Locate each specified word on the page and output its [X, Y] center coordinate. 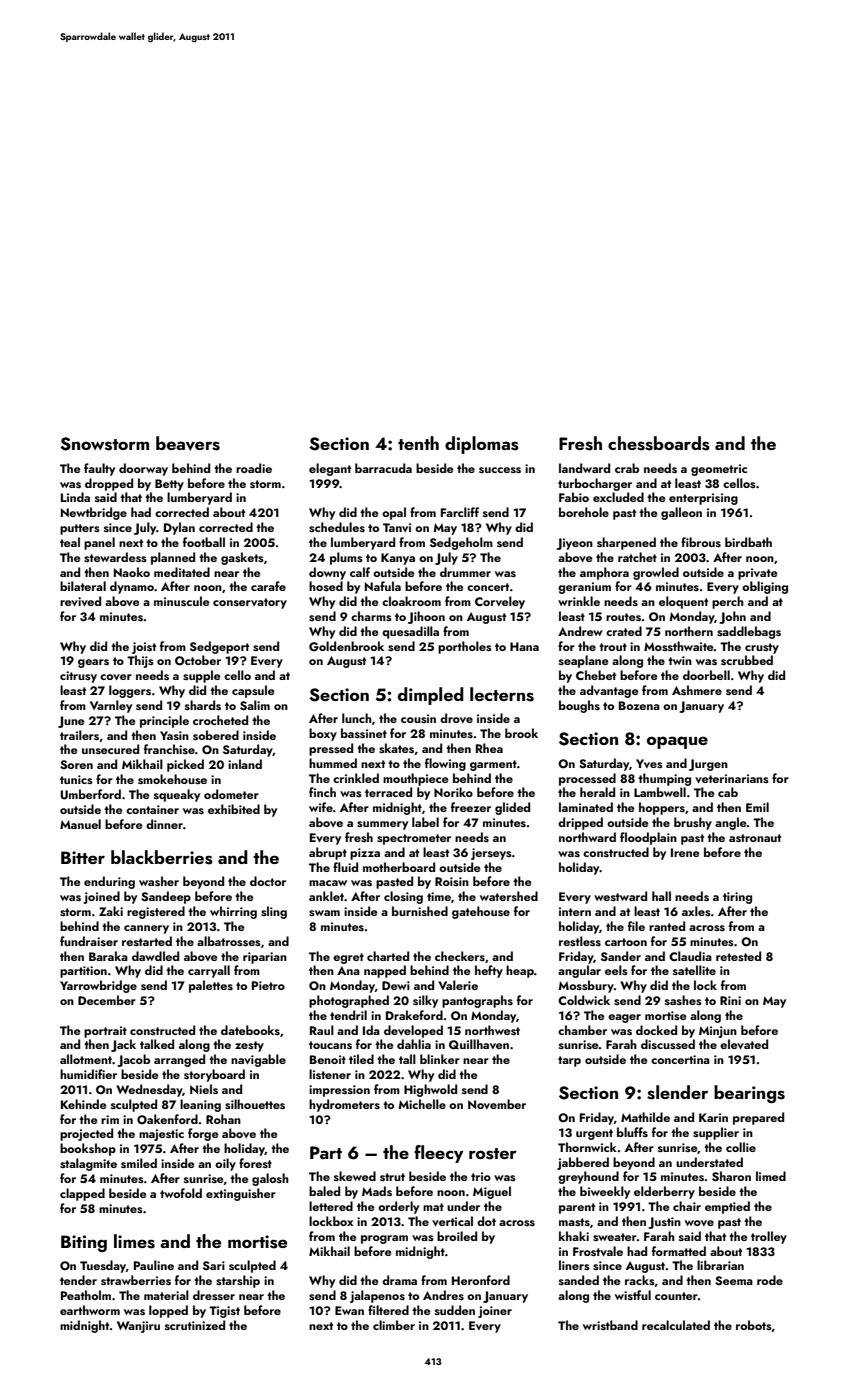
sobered [216, 735]
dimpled [431, 696]
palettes [211, 986]
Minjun [718, 1032]
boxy [323, 734]
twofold [181, 1193]
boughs [579, 706]
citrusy [78, 677]
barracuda [383, 468]
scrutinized [195, 1325]
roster [493, 1154]
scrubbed [747, 660]
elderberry [664, 1192]
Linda [75, 497]
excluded [618, 497]
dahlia [414, 1044]
